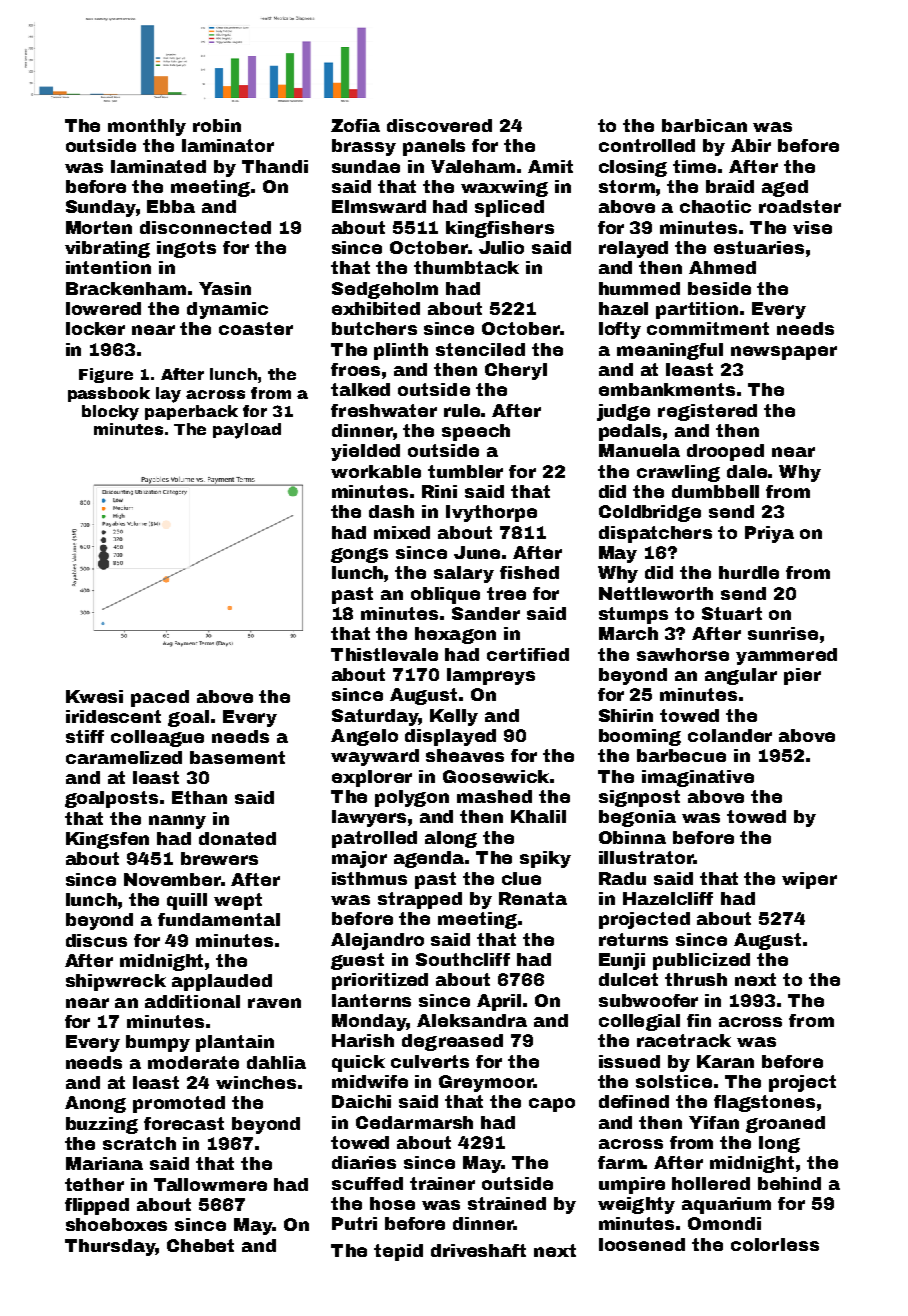 The image size is (908, 1316). What do you see at coordinates (360, 389) in the page?
I see `talked` at bounding box center [360, 389].
